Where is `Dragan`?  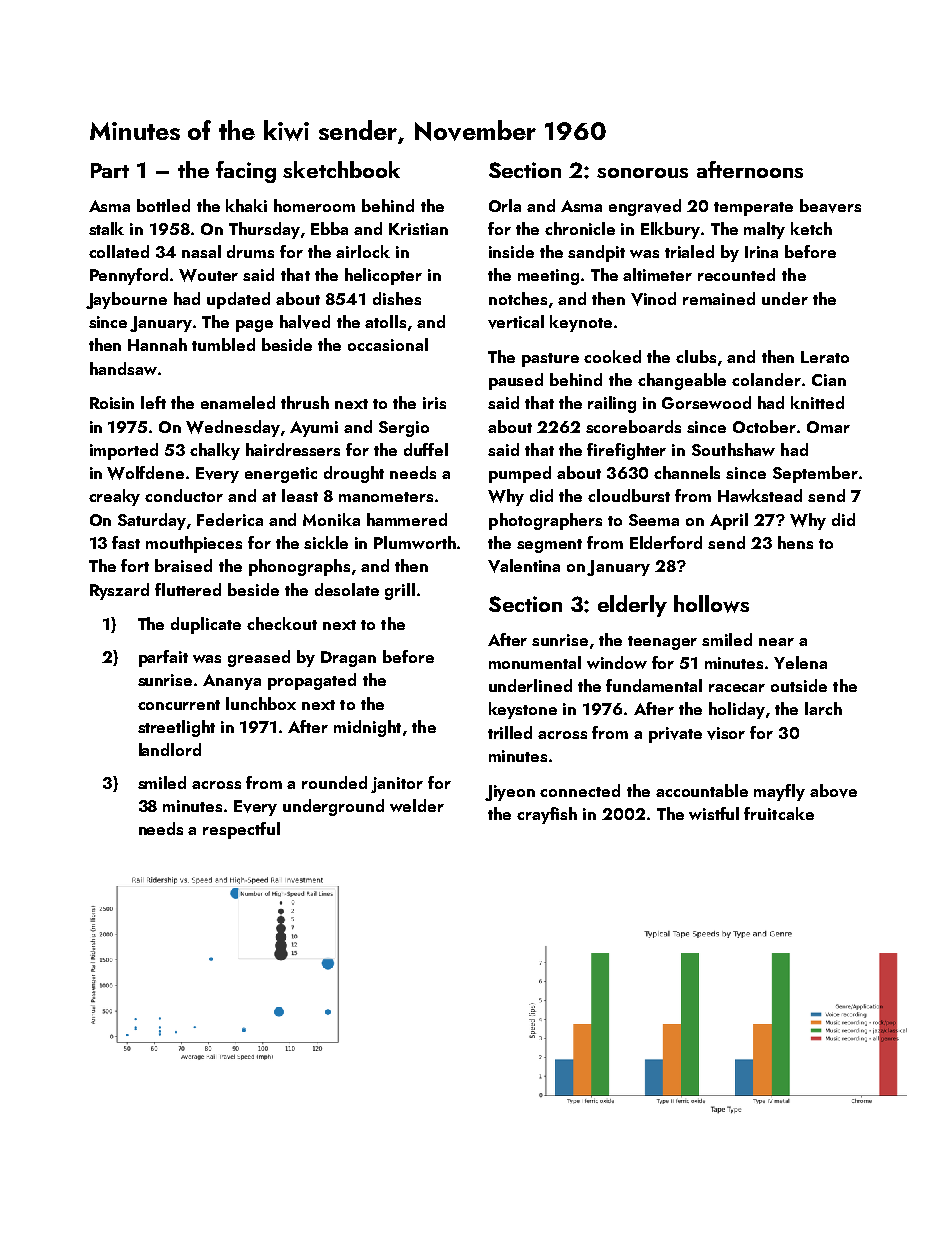
Dragan is located at coordinates (348, 659).
